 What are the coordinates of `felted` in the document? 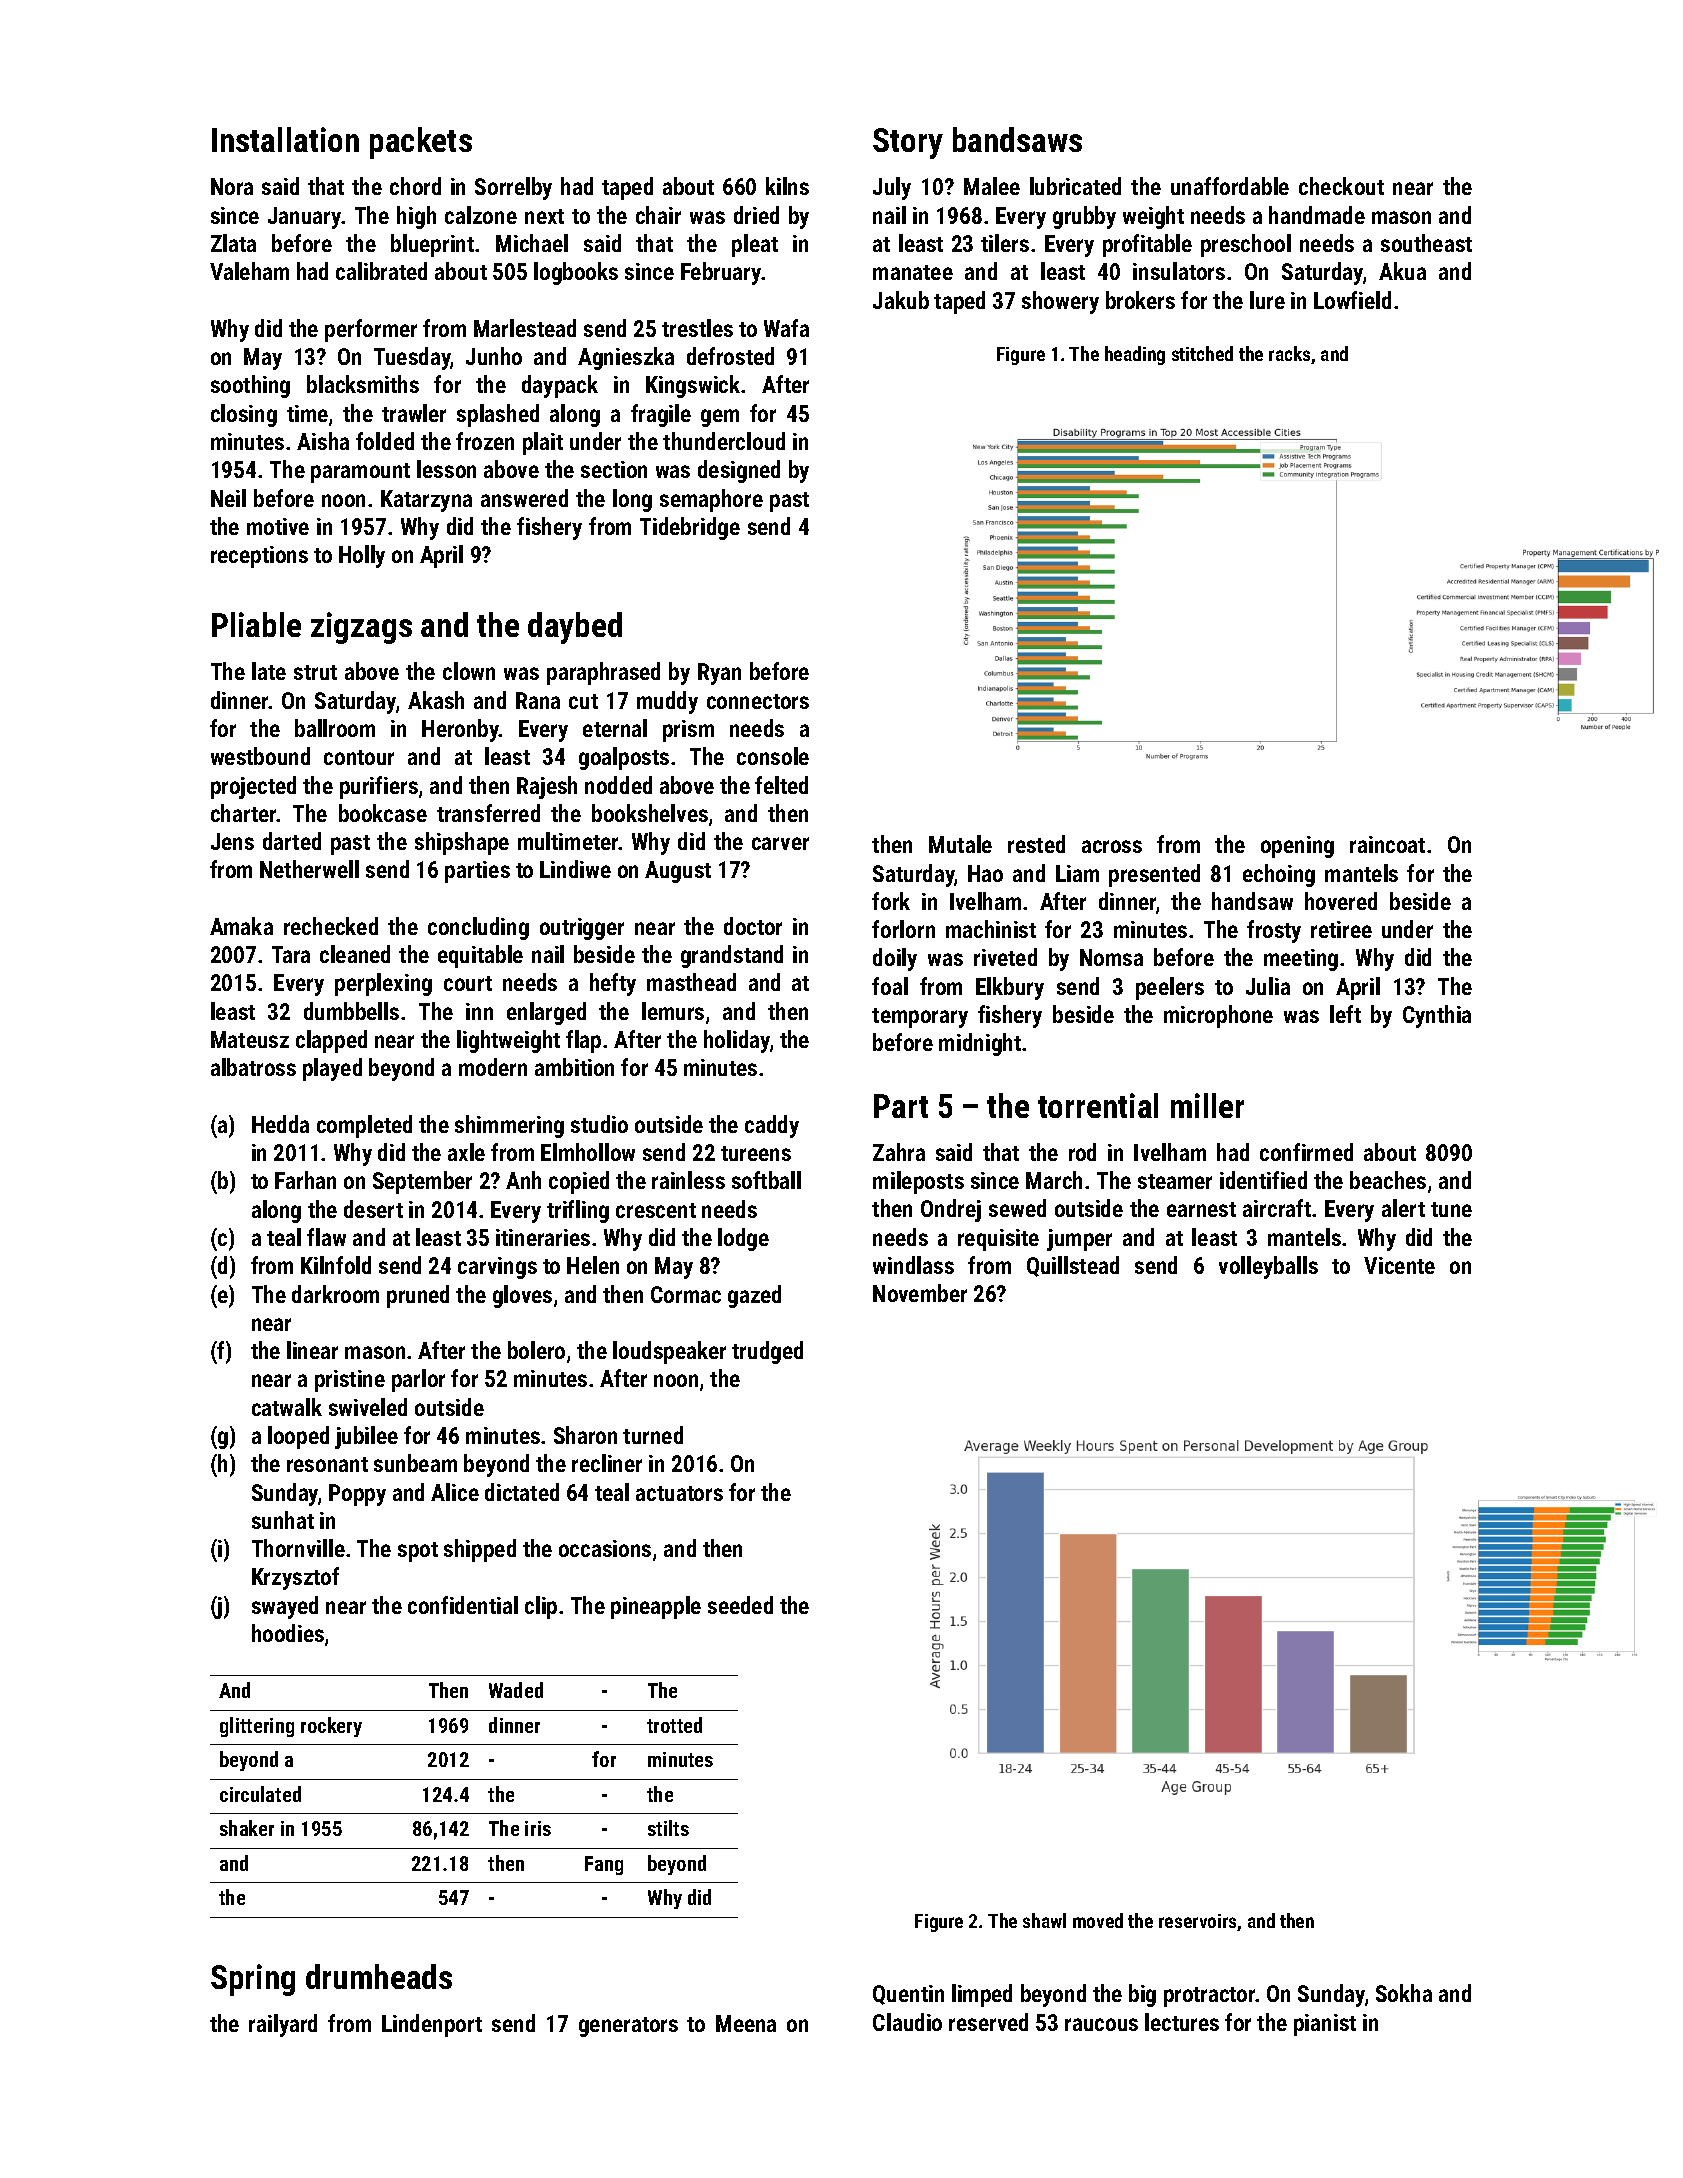 It's located at (781, 785).
